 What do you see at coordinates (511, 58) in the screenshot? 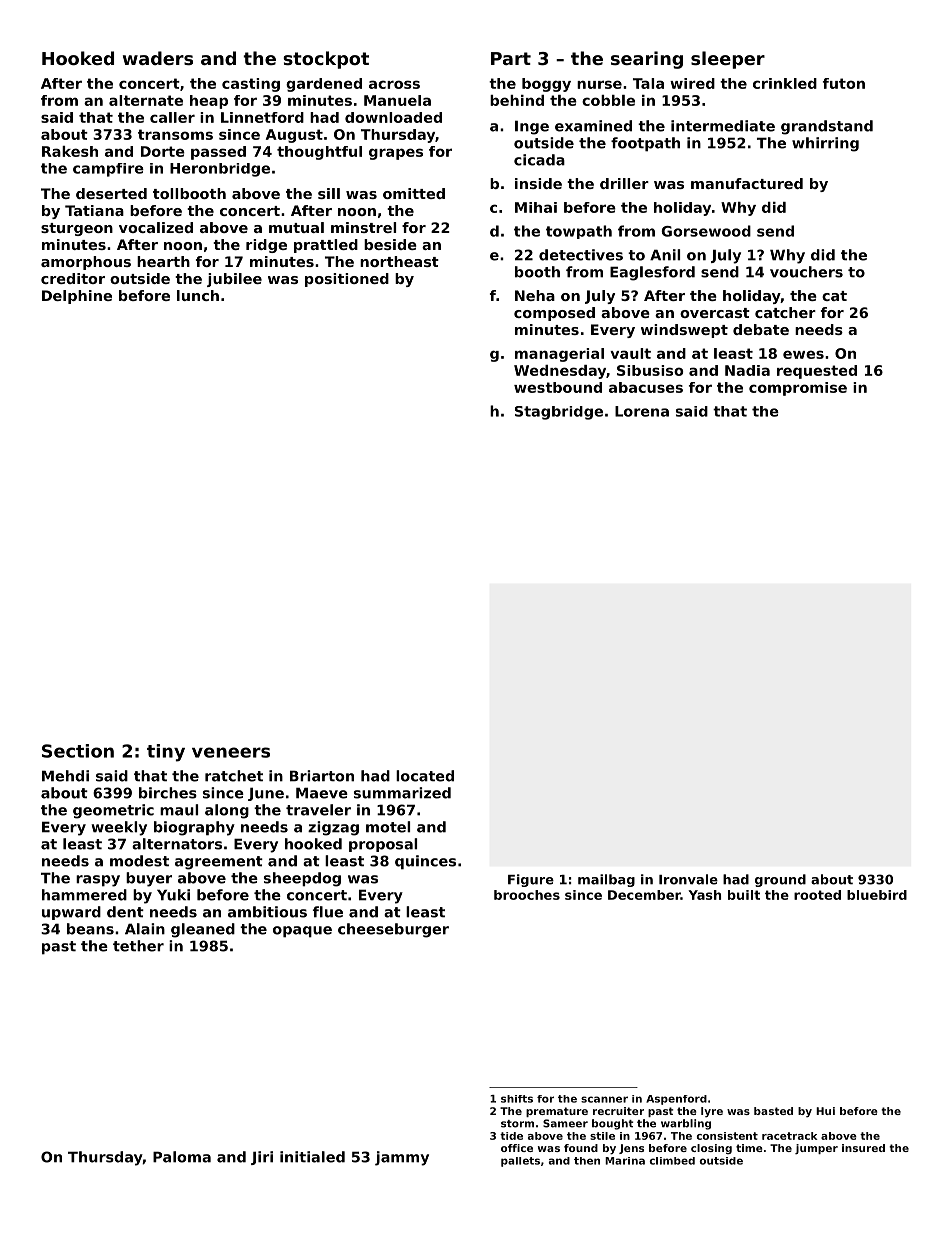
I see `Part` at bounding box center [511, 58].
